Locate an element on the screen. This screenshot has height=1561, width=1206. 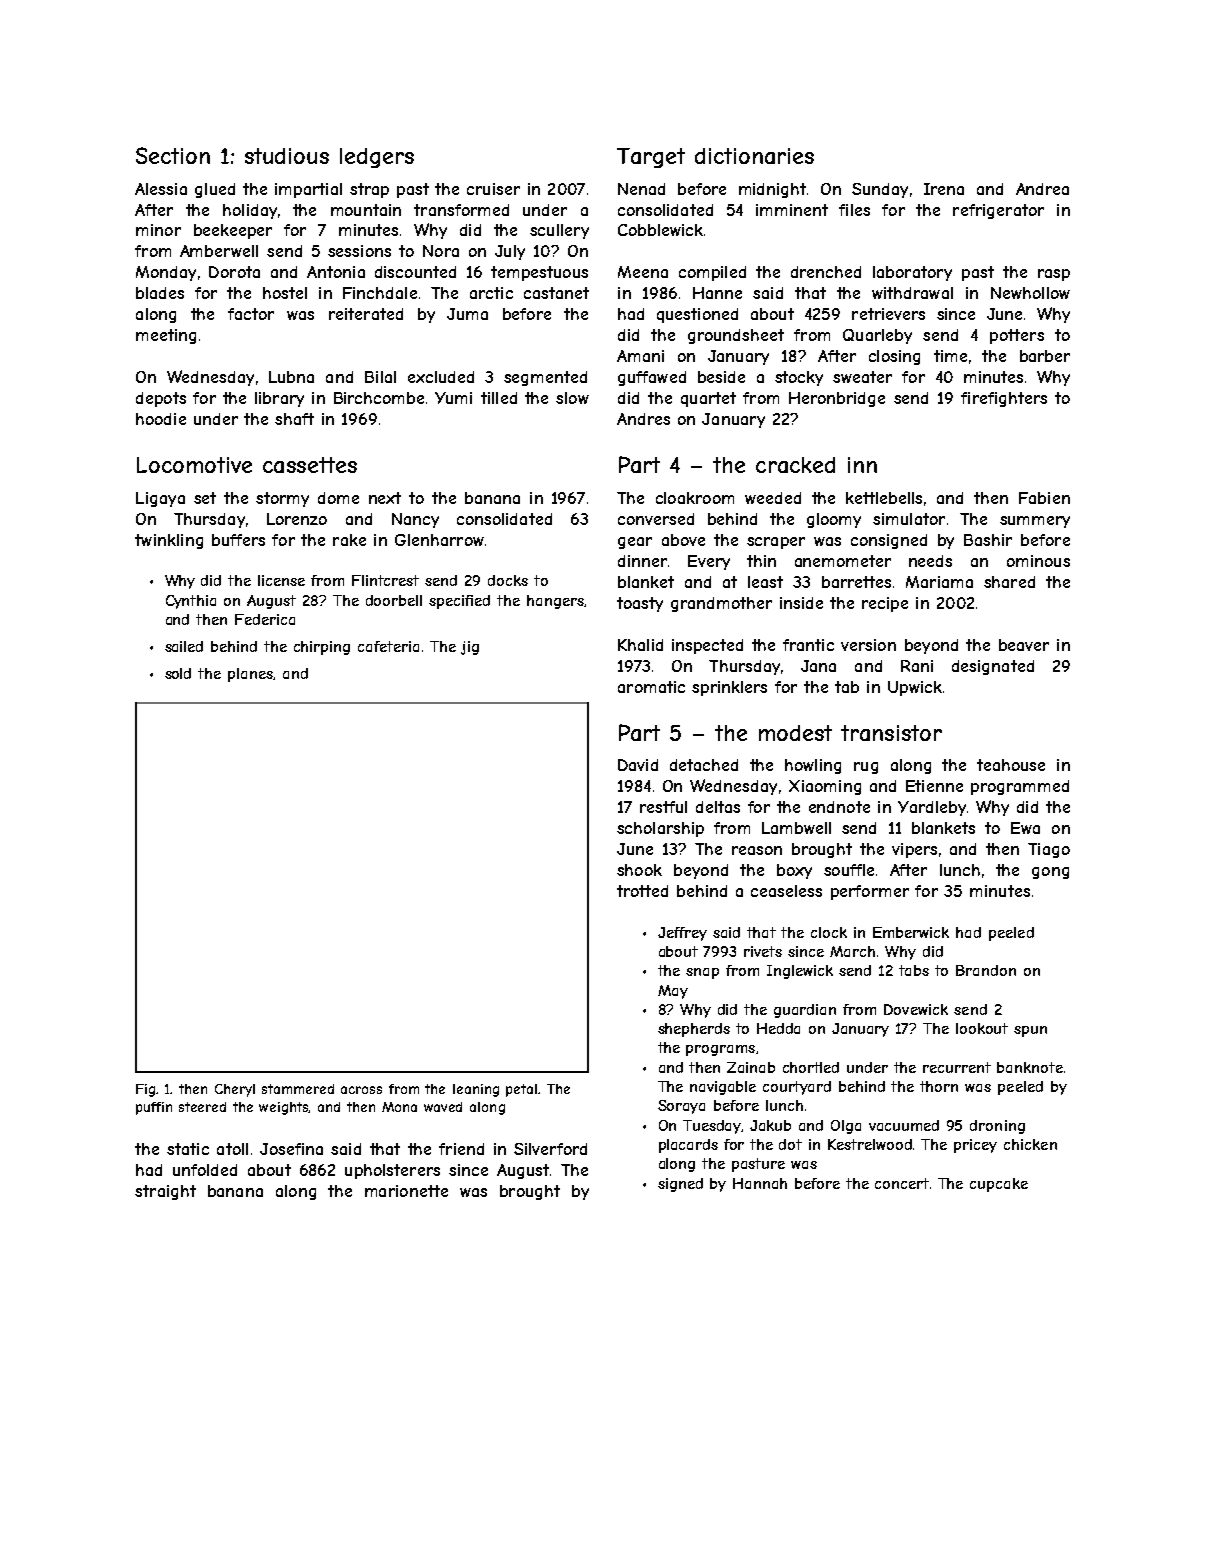
sprinklers is located at coordinates (729, 688).
